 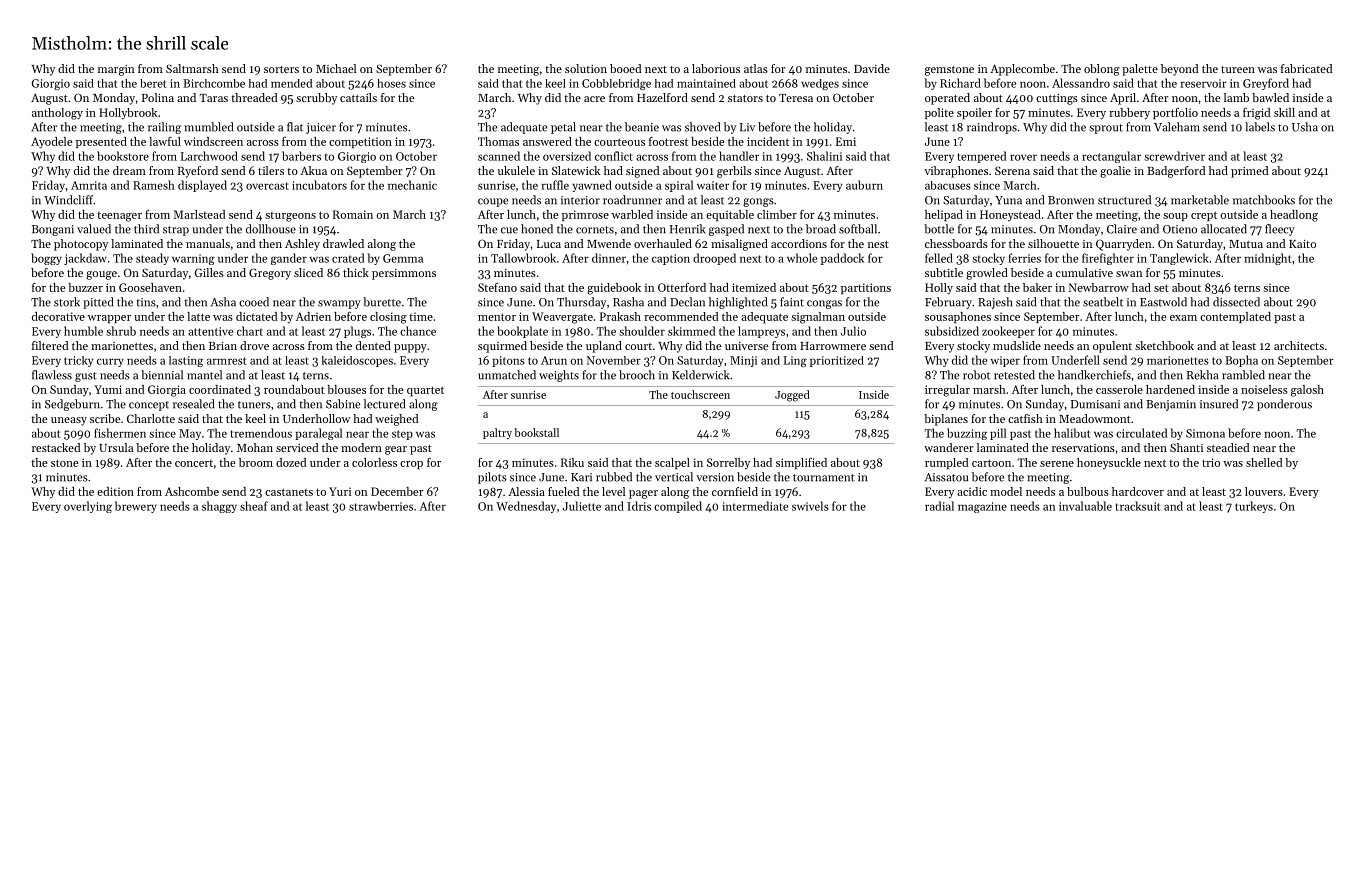 I want to click on Wednesday, so click(x=526, y=507).
